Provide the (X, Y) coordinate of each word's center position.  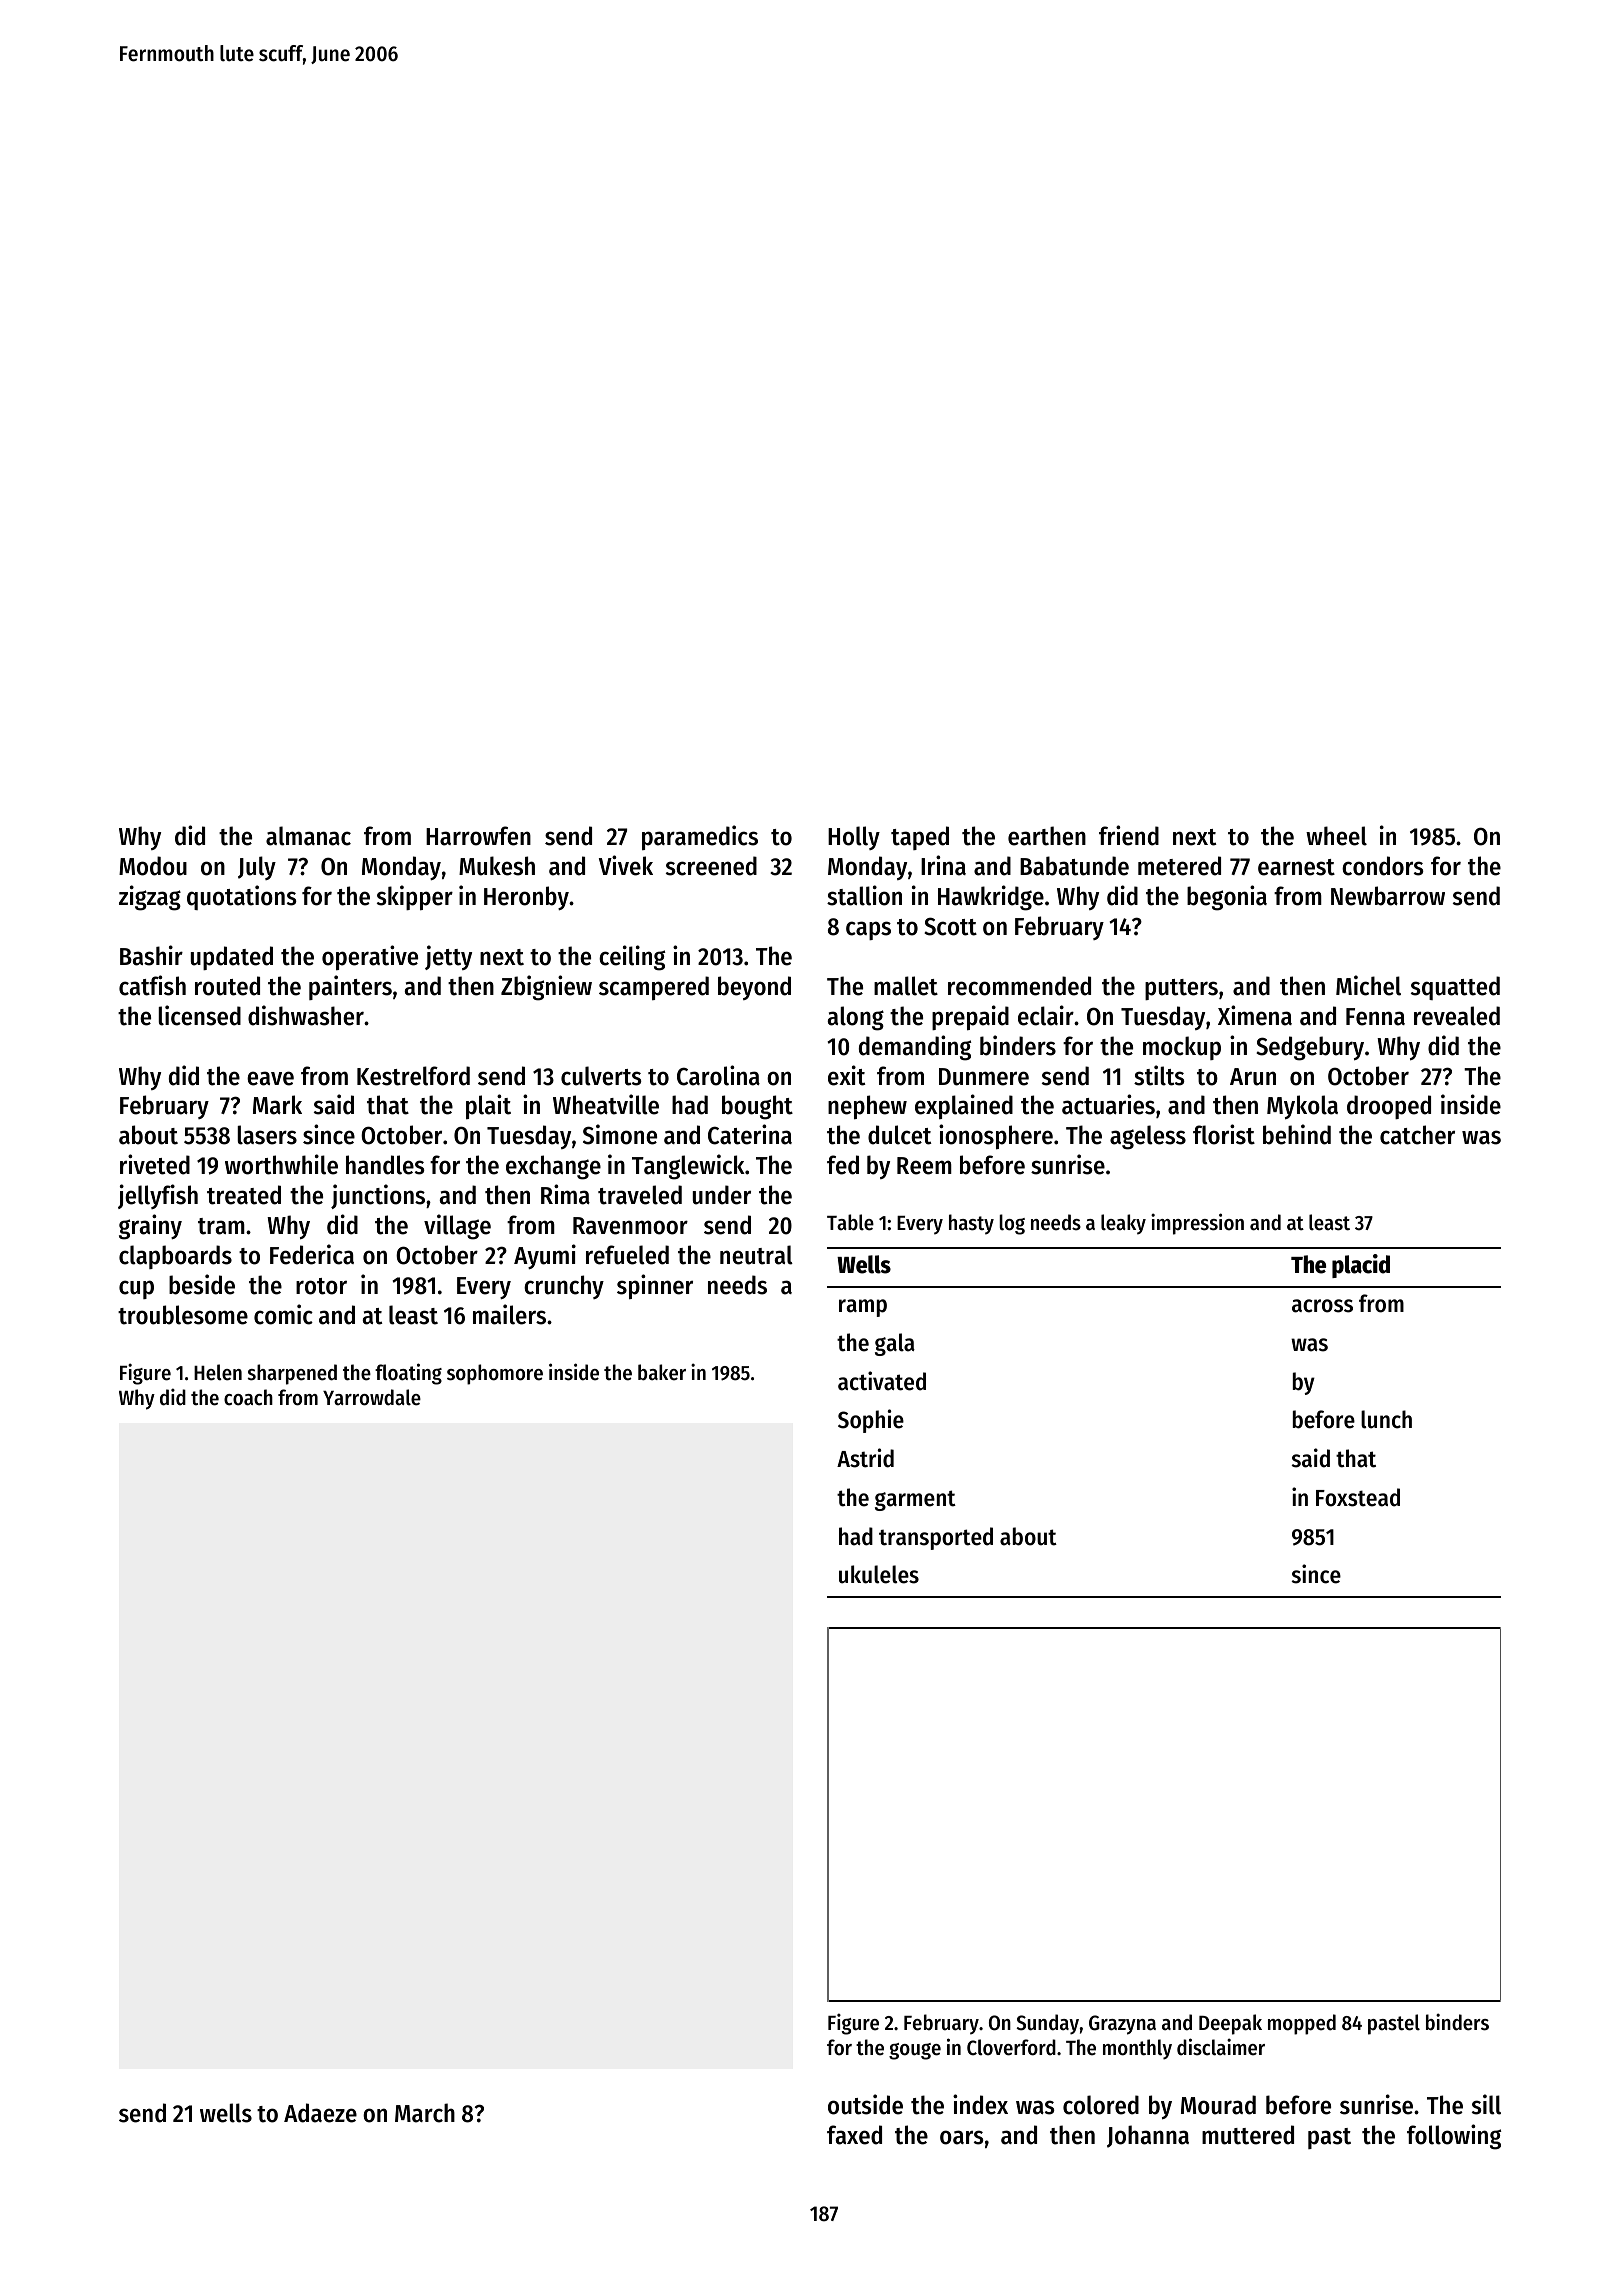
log (1012, 1224)
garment (915, 1500)
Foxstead (1358, 1497)
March (425, 2113)
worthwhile (281, 1164)
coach (248, 1397)
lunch (1386, 1419)
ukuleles (879, 1574)
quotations (242, 897)
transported (936, 1538)
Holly (854, 838)
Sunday (1048, 2024)
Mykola (1302, 1107)
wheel (1336, 836)
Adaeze (320, 2113)
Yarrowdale (372, 1397)
